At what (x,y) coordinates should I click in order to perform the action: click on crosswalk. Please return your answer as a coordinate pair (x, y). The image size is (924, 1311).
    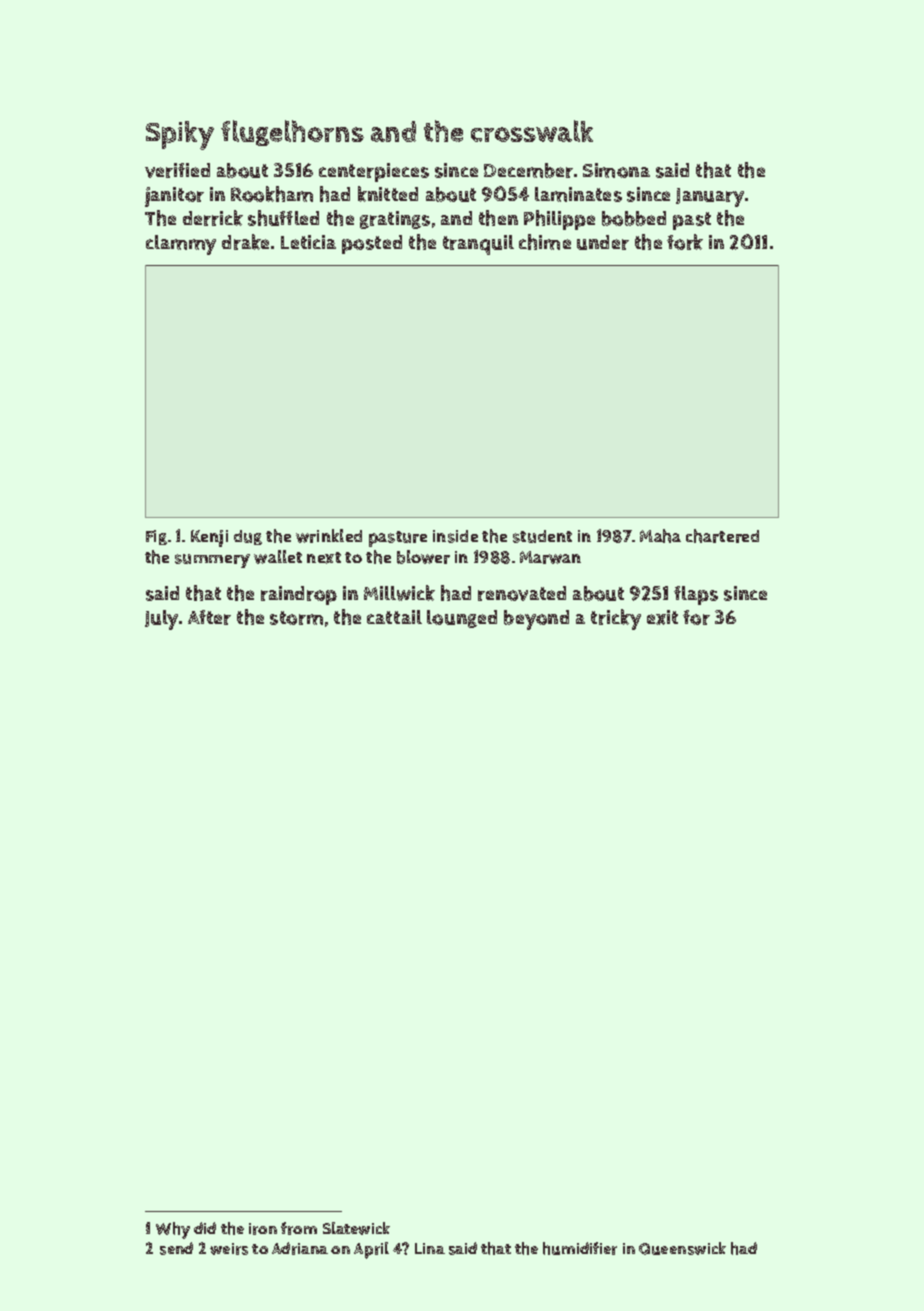
    Looking at the image, I should click on (532, 131).
